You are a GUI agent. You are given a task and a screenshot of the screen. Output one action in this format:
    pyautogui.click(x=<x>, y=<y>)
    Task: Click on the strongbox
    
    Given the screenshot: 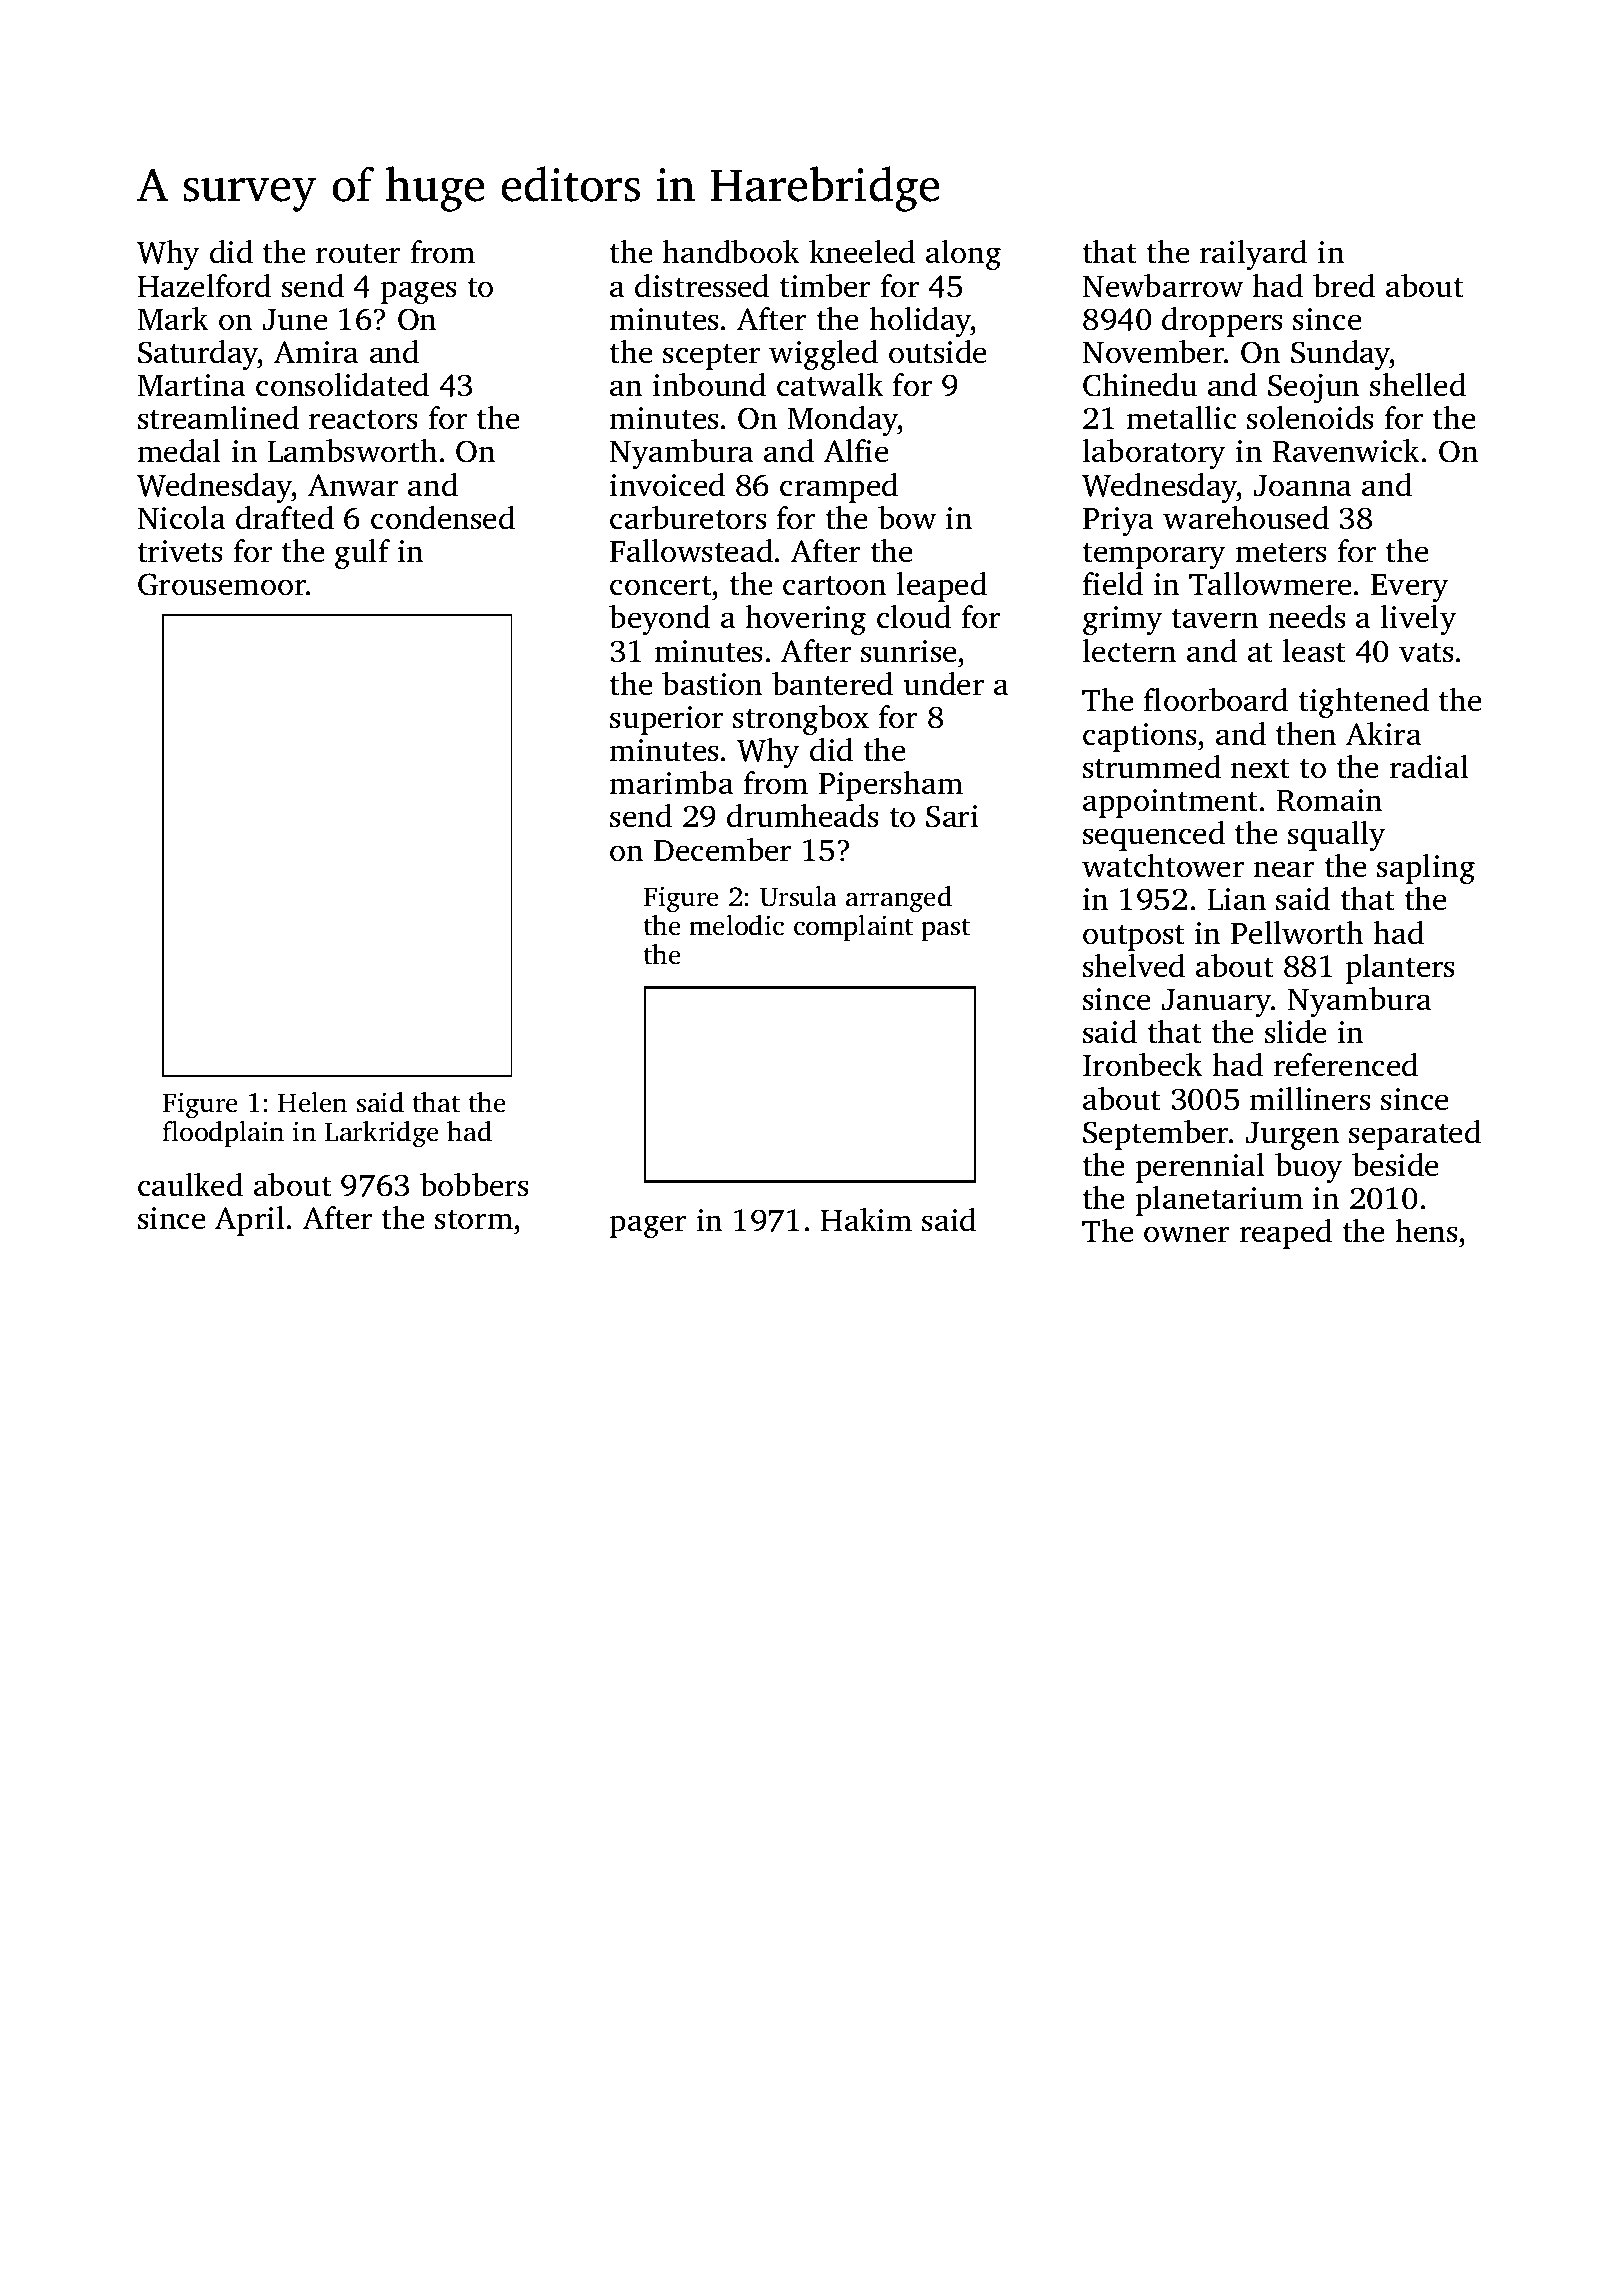 What is the action you would take?
    pyautogui.click(x=801, y=720)
